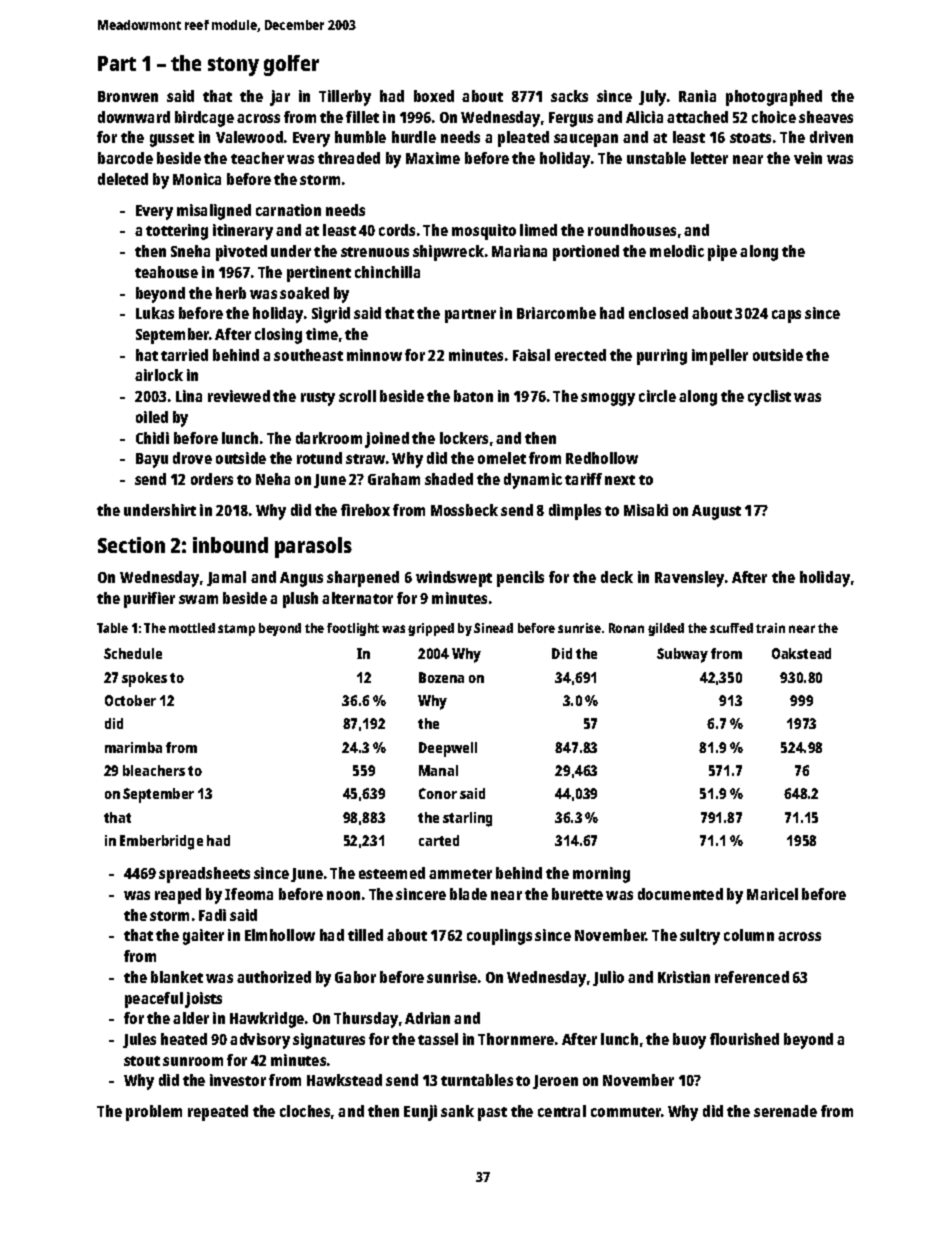 Image resolution: width=952 pixels, height=1233 pixels. I want to click on pencils, so click(520, 579).
